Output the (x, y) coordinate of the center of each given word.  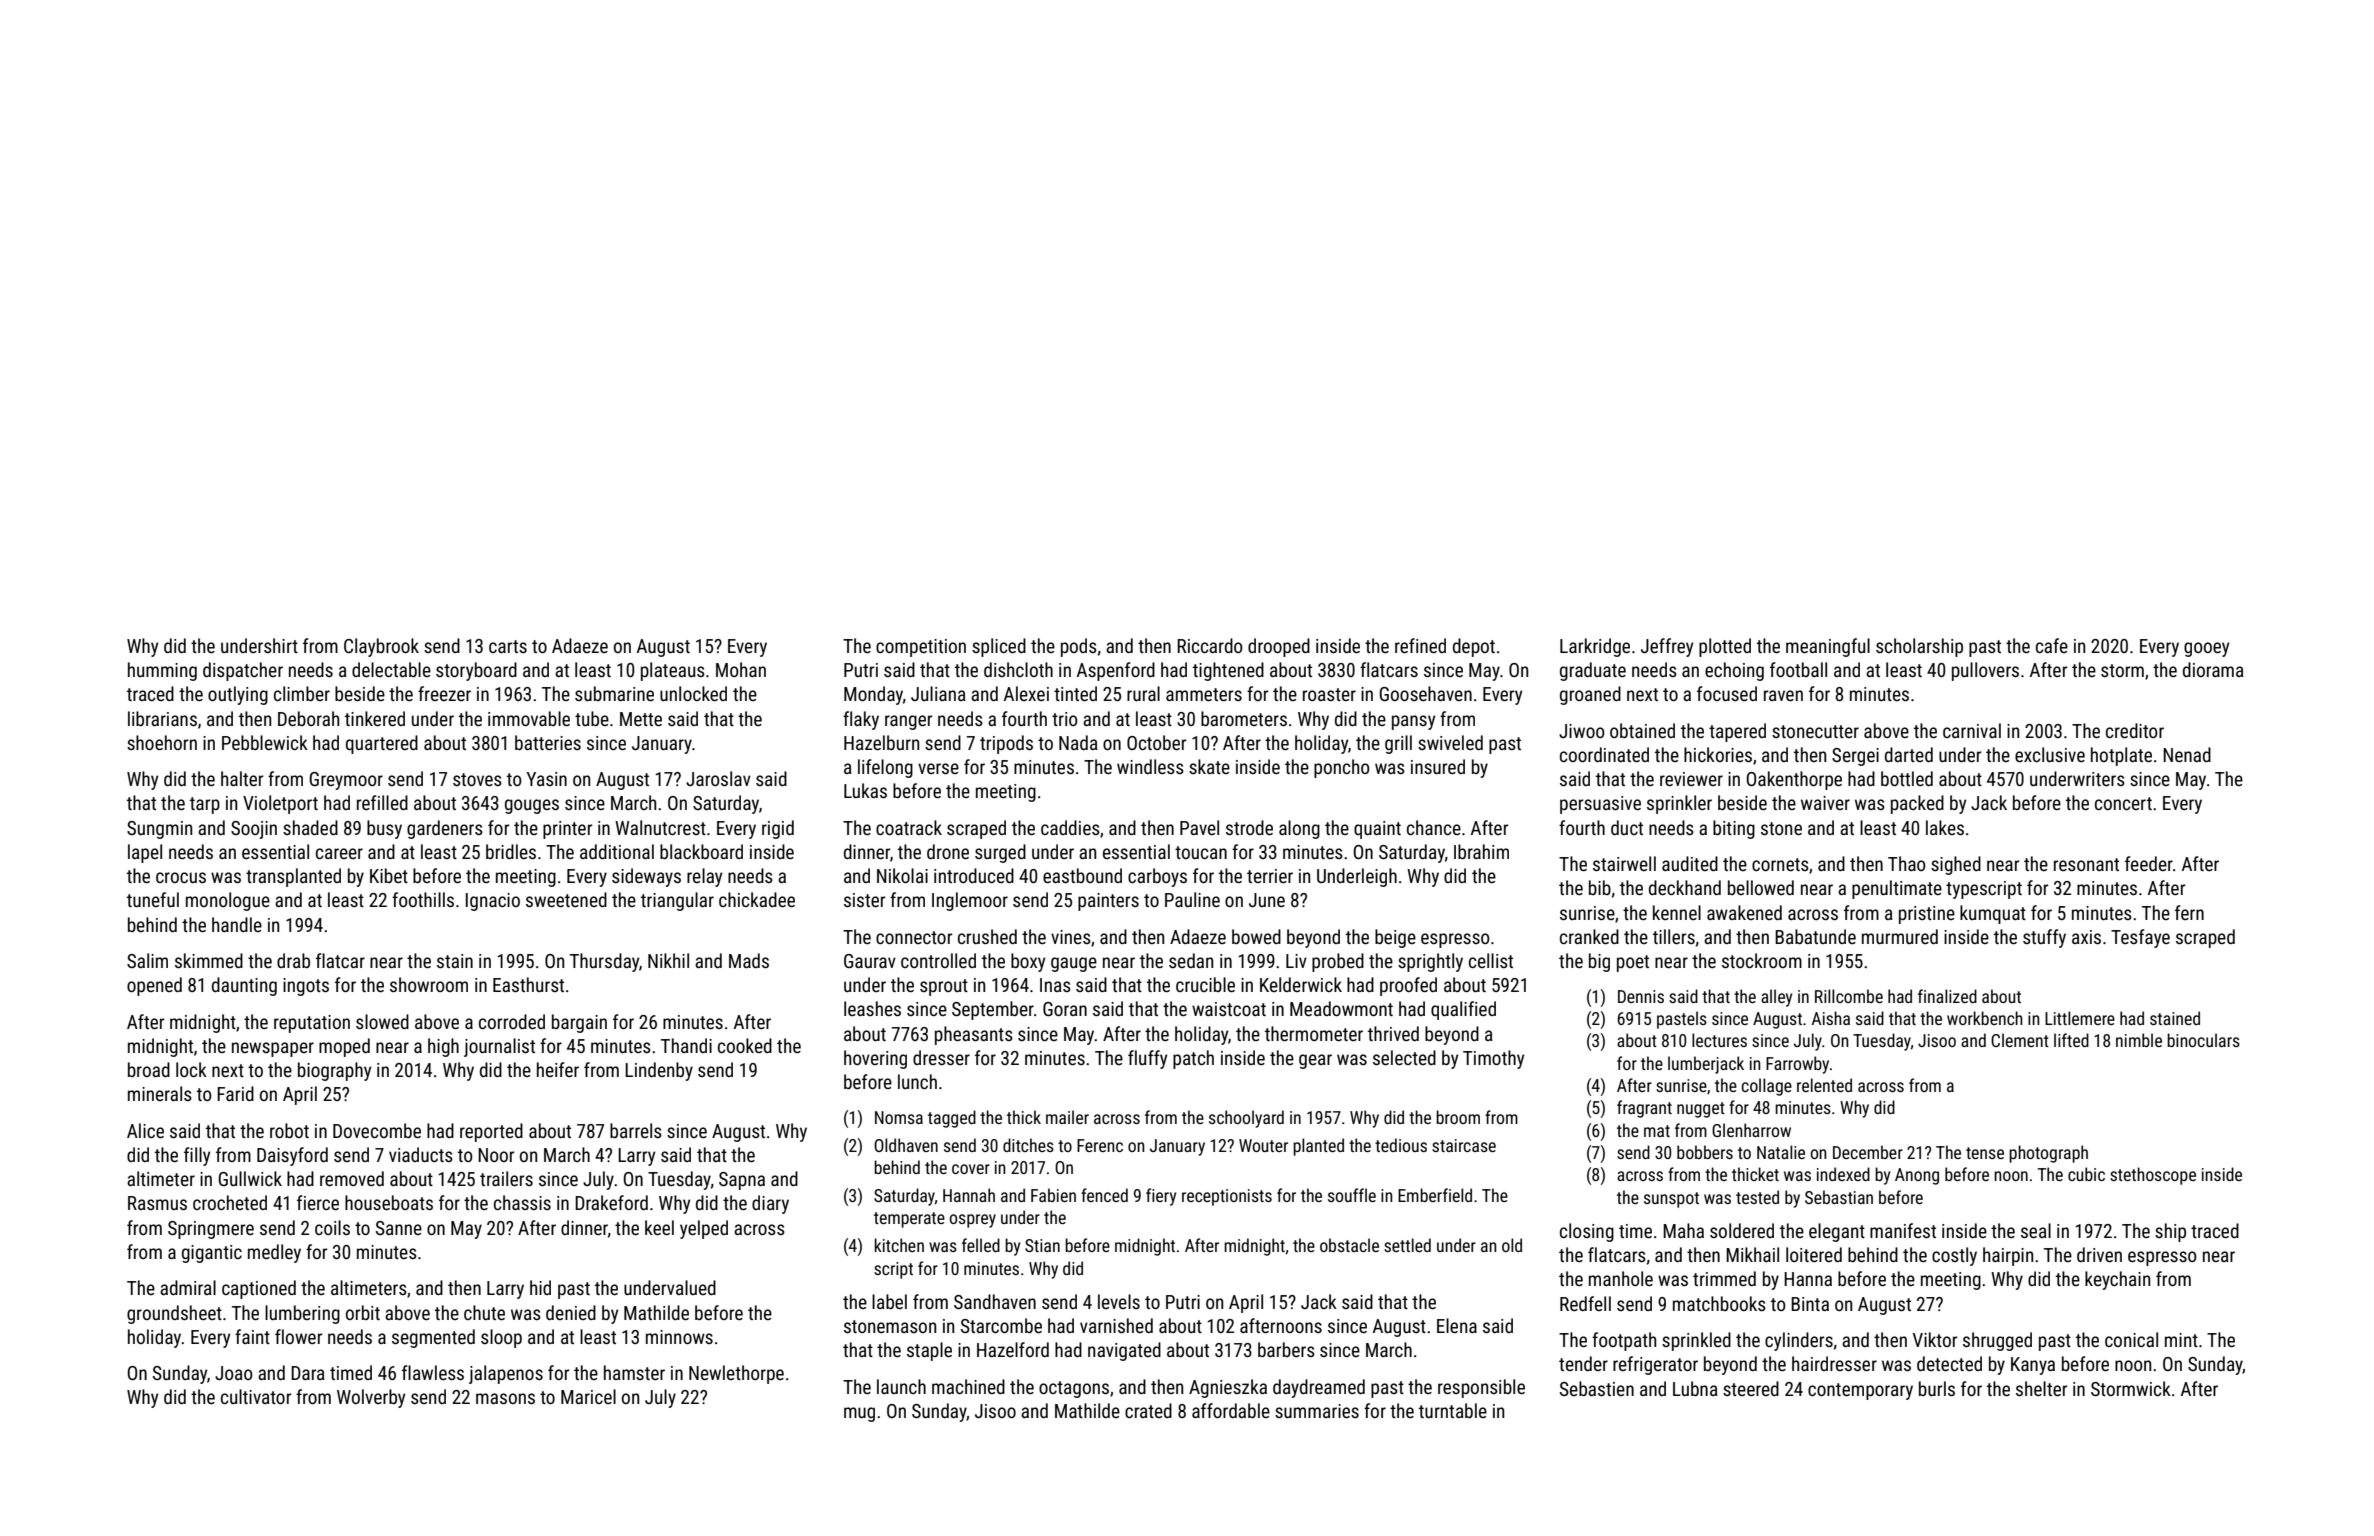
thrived (1393, 1033)
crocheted (230, 1202)
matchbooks (1719, 1303)
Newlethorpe (736, 1374)
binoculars (2203, 1040)
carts (508, 646)
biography (334, 1071)
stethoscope (2153, 1176)
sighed (1956, 865)
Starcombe (1001, 1325)
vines (1071, 937)
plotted (1725, 647)
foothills (423, 899)
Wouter (1263, 1145)
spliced (999, 647)
